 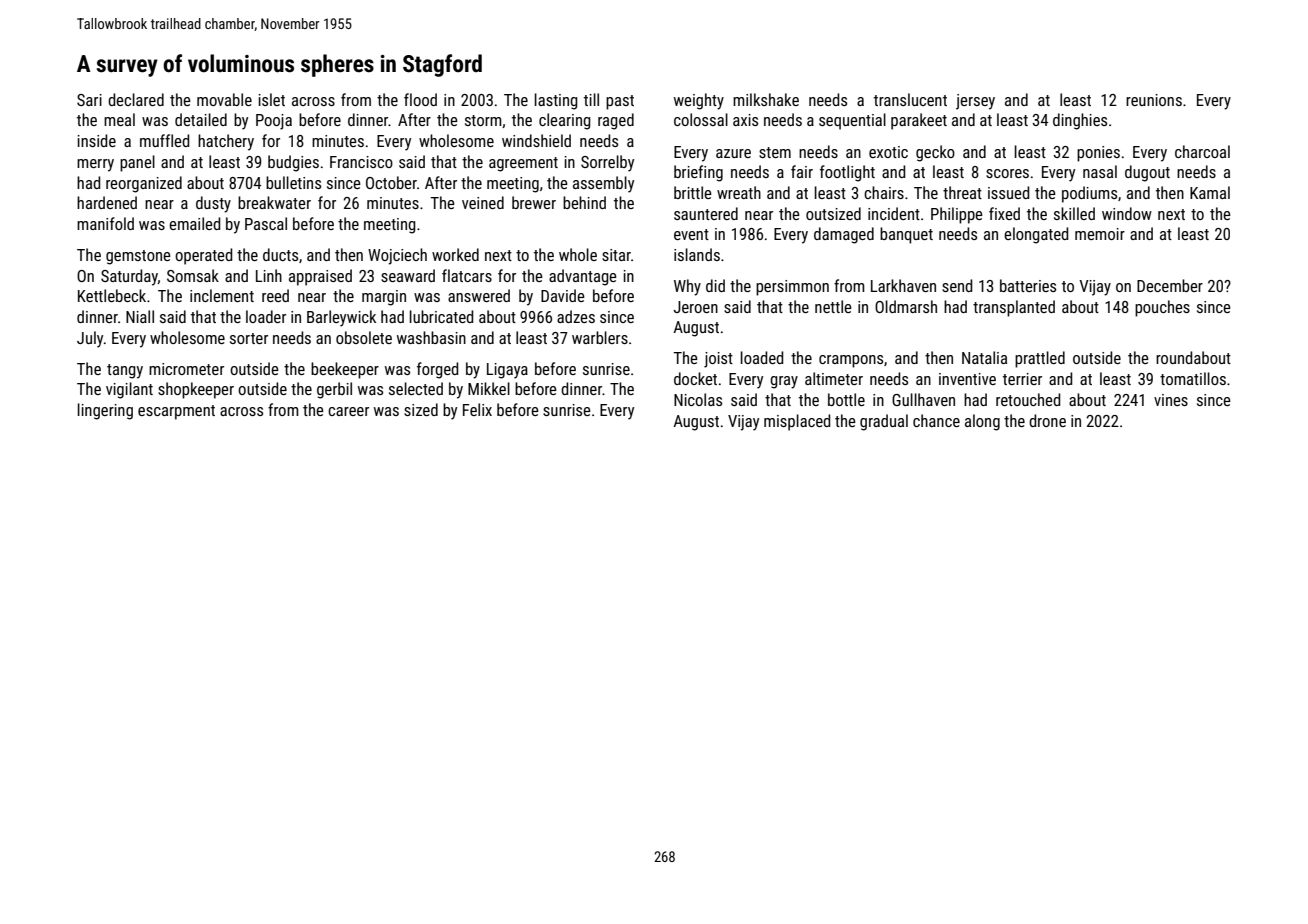 I want to click on fair, so click(x=802, y=171).
